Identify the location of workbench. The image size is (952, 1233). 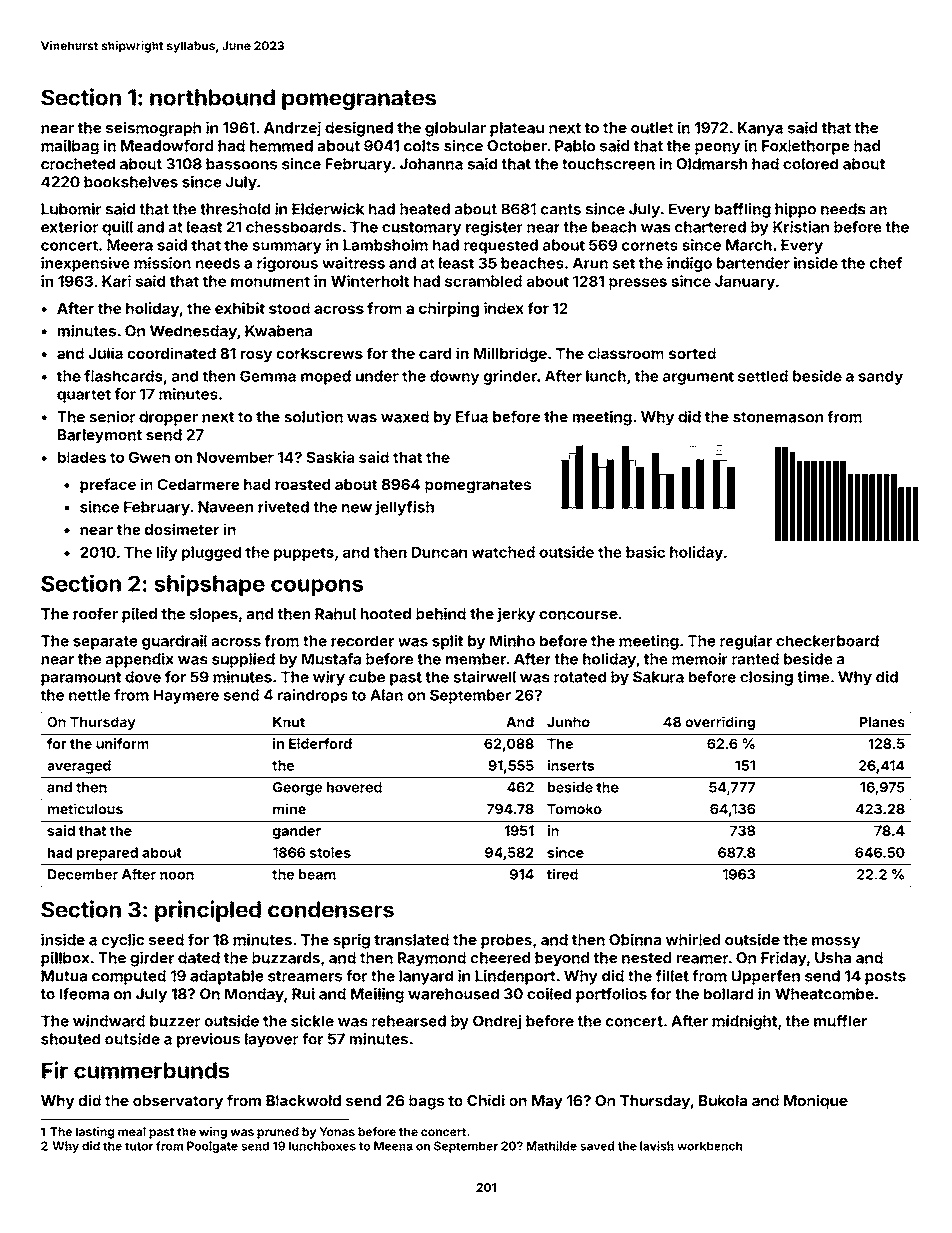
(709, 1146).
